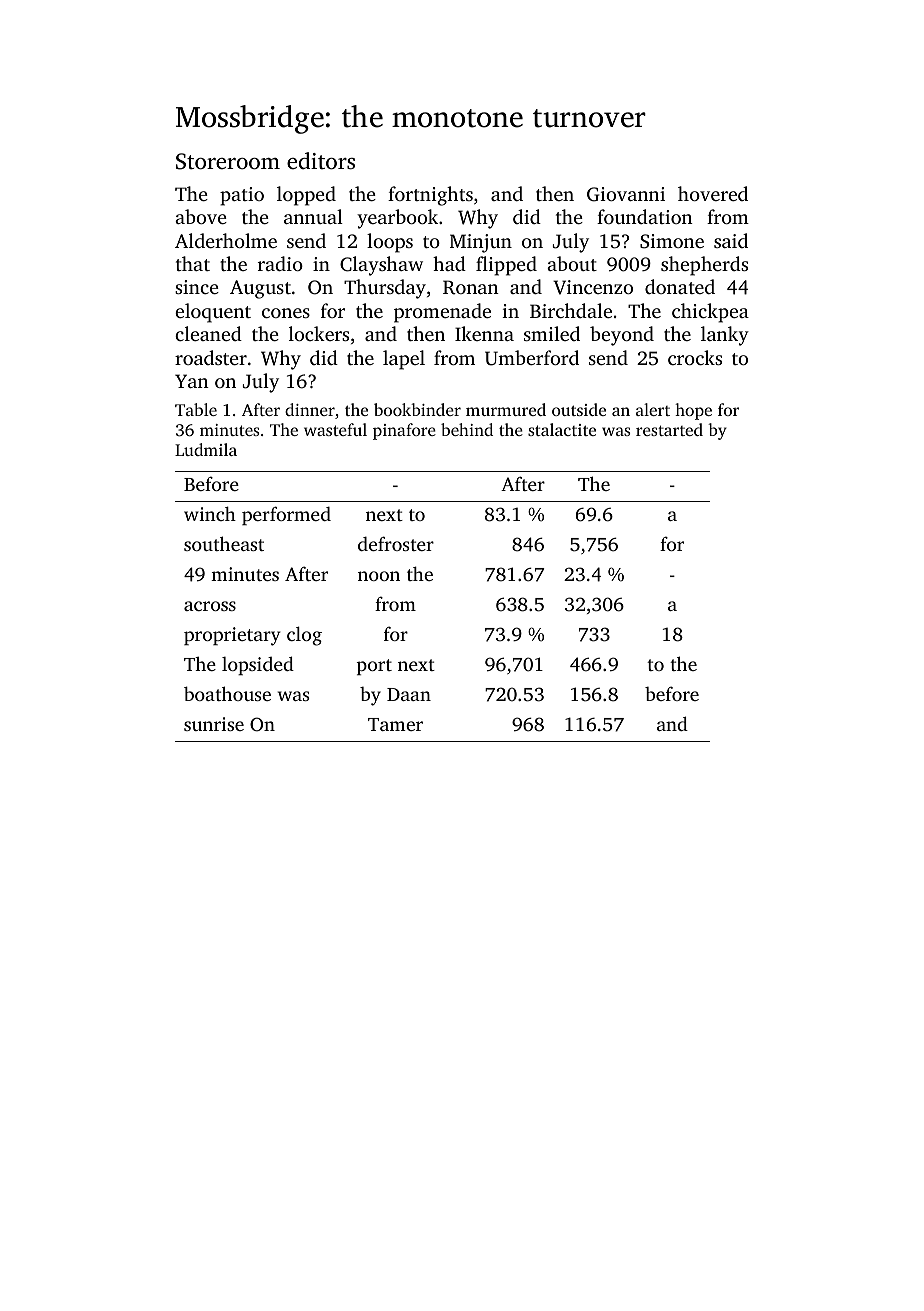  I want to click on shepherds, so click(704, 266).
